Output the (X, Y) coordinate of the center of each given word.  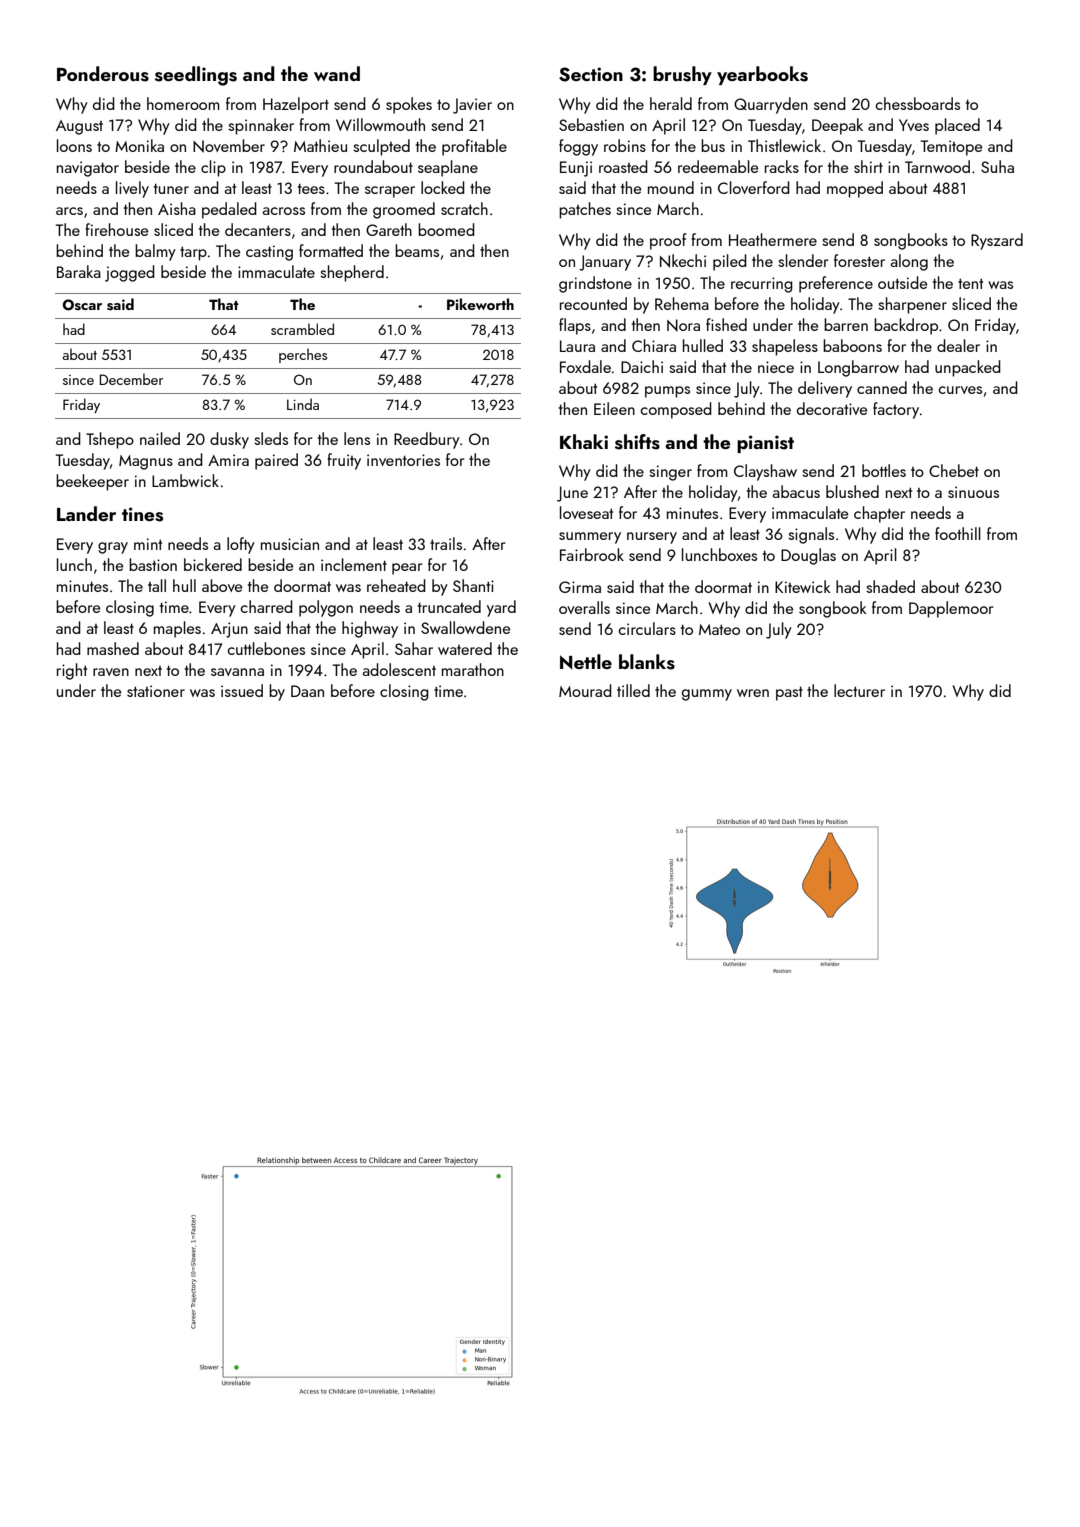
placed (957, 126)
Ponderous (103, 74)
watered (465, 648)
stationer (156, 691)
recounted (593, 303)
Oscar (82, 305)
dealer (958, 345)
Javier (472, 106)
